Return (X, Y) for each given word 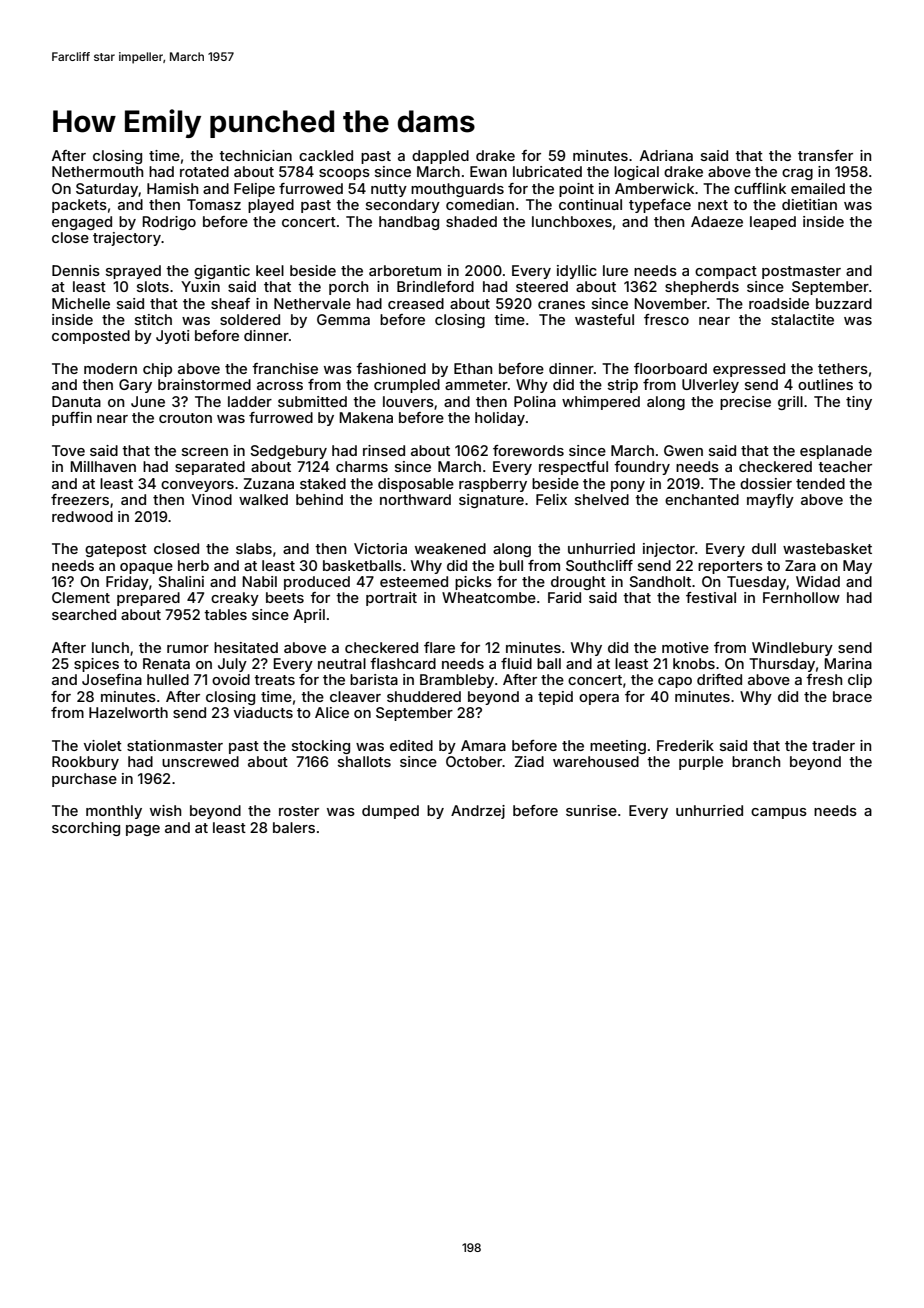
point (576, 190)
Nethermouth (97, 171)
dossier (766, 483)
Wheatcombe (489, 597)
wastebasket (827, 548)
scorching (86, 829)
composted (91, 337)
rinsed (384, 450)
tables (225, 614)
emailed (818, 188)
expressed (749, 370)
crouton (185, 418)
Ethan (473, 368)
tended (820, 483)
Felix (551, 499)
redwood (82, 516)
